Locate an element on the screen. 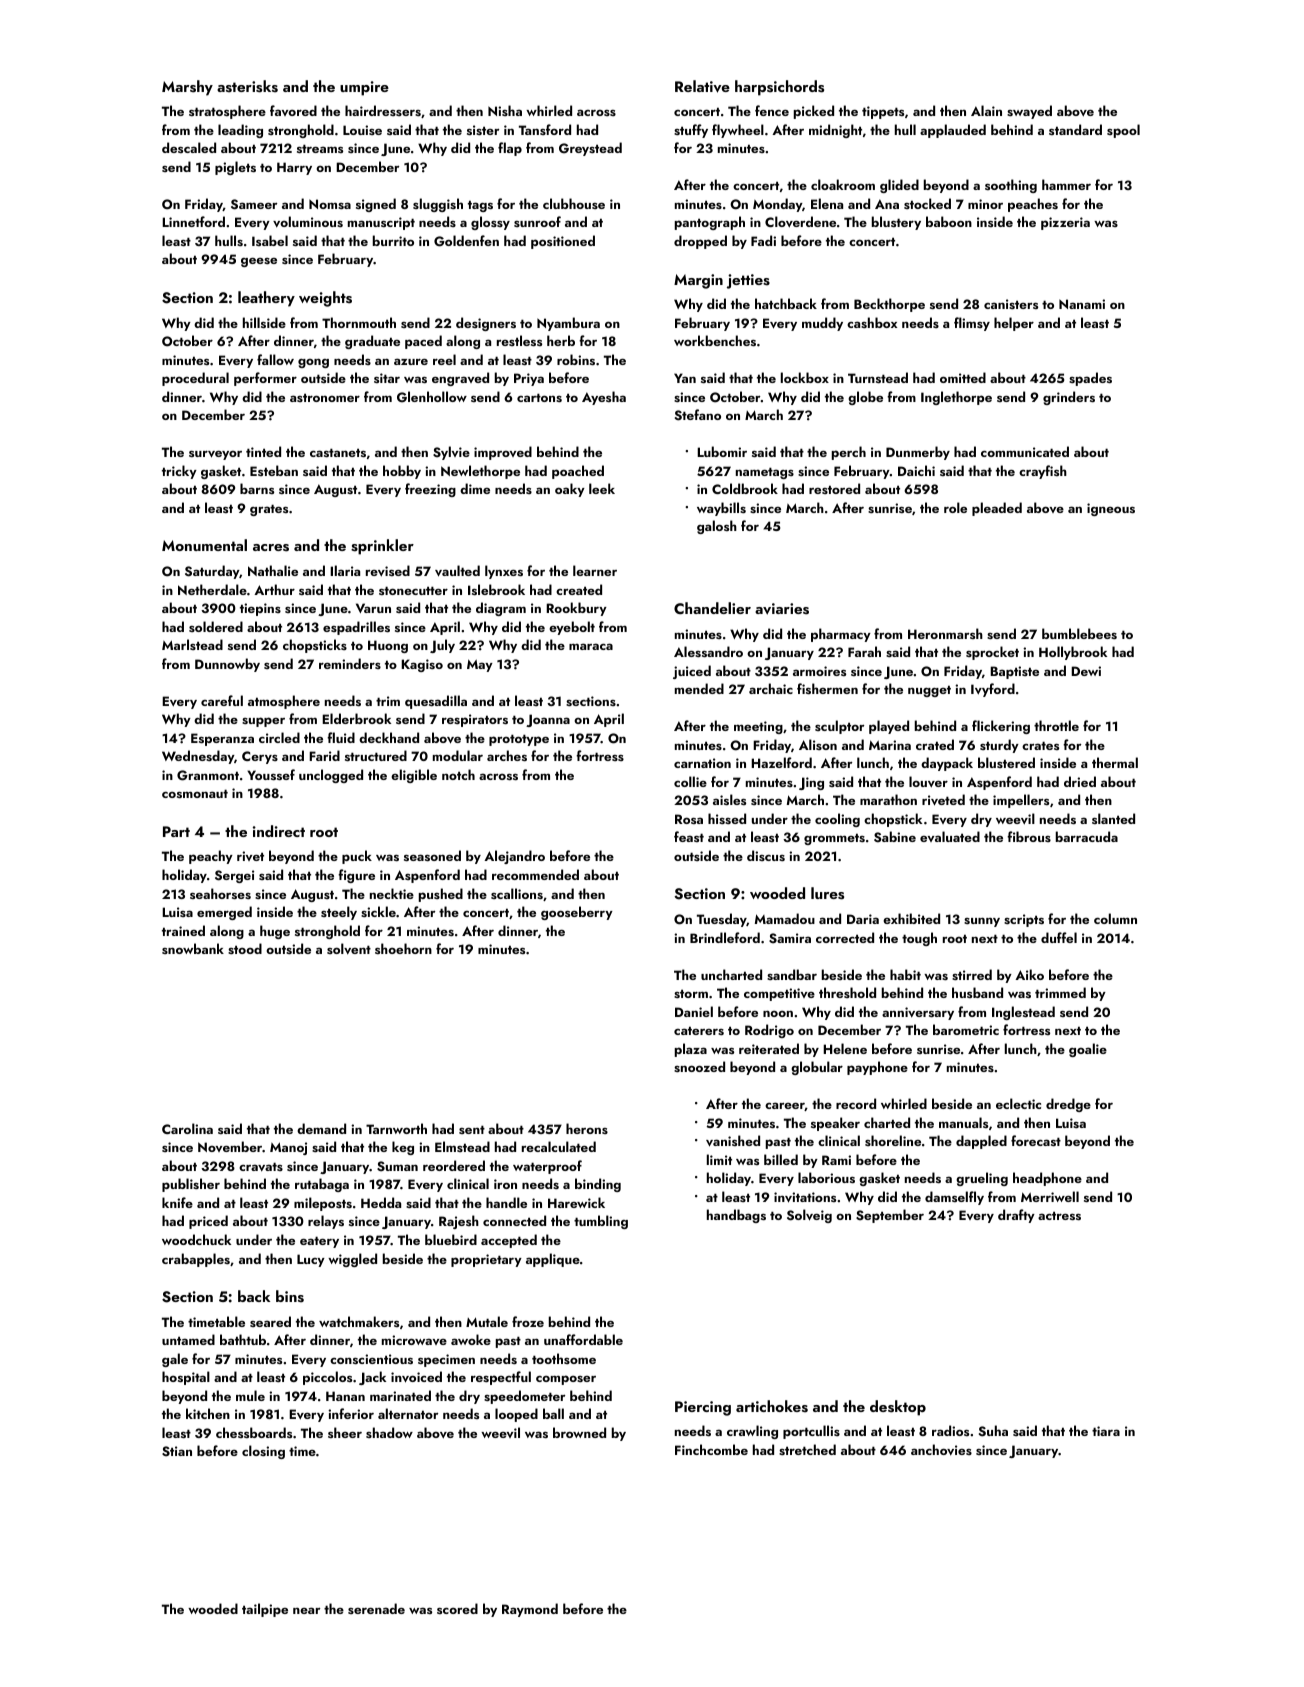 Image resolution: width=1304 pixels, height=1687 pixels. habit is located at coordinates (905, 974).
